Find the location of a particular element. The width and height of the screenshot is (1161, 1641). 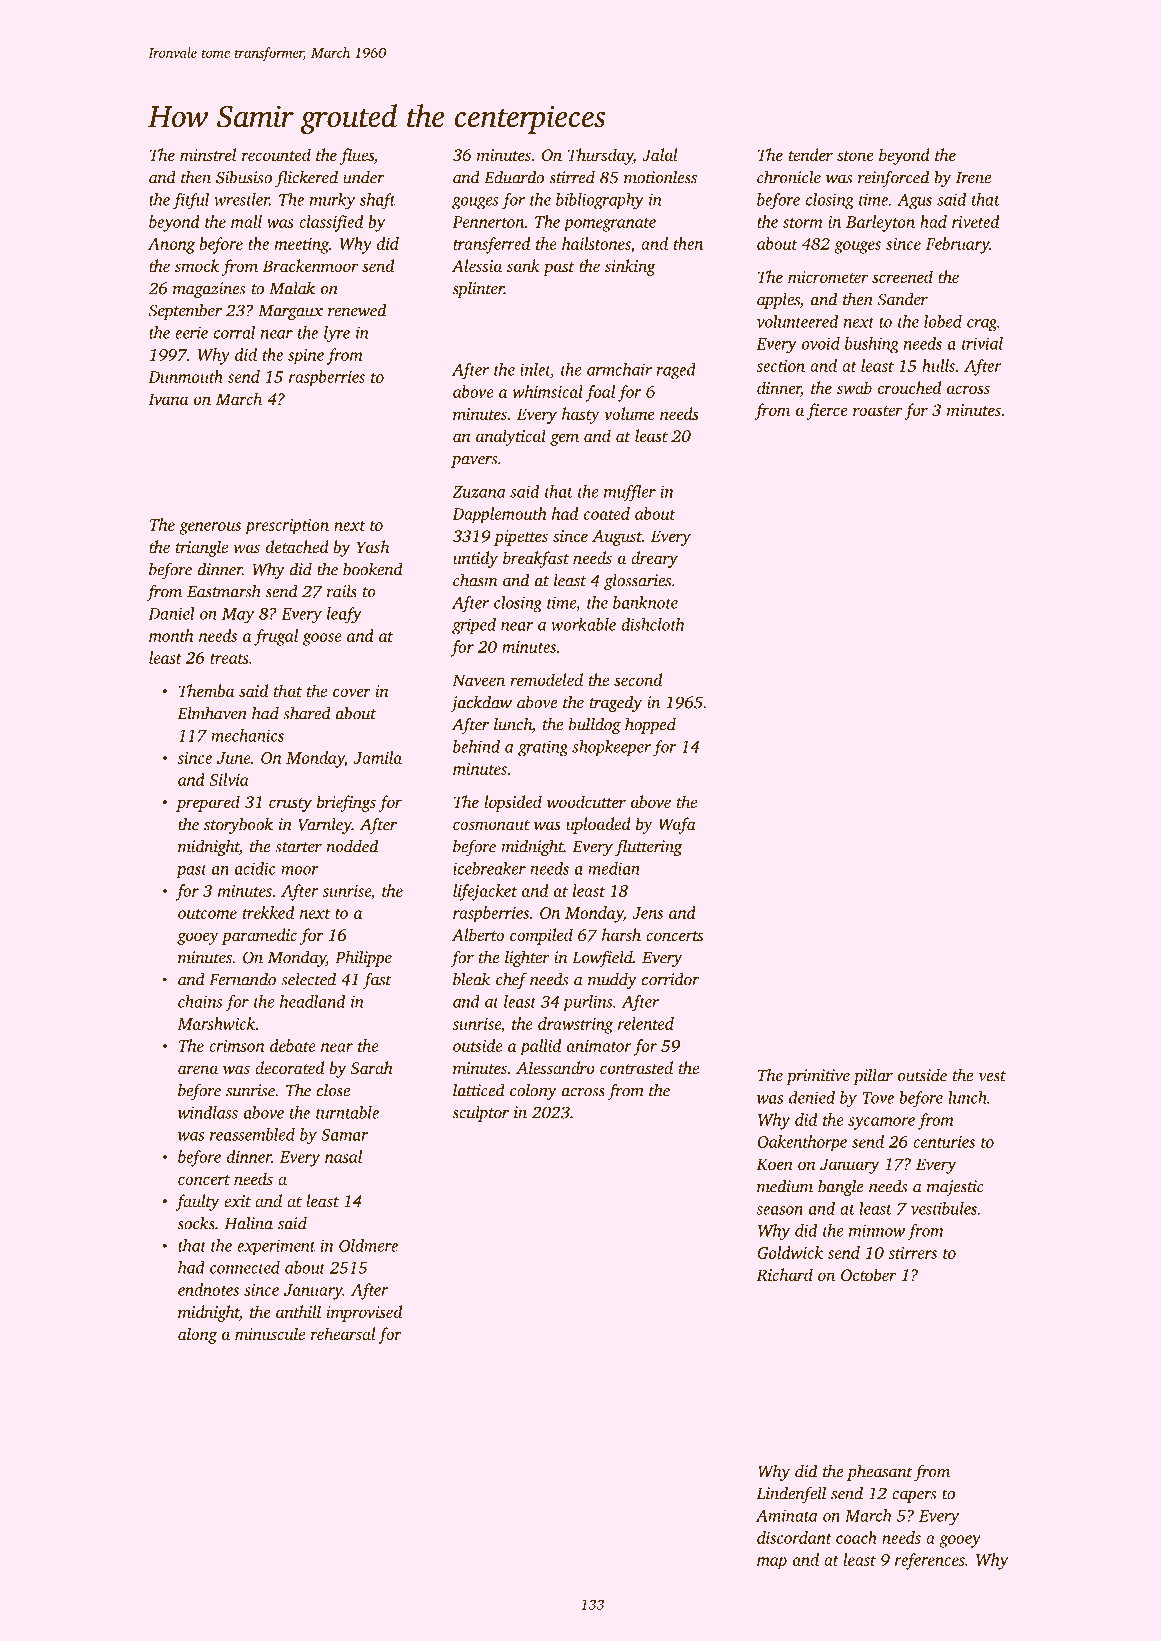

month is located at coordinates (171, 635).
